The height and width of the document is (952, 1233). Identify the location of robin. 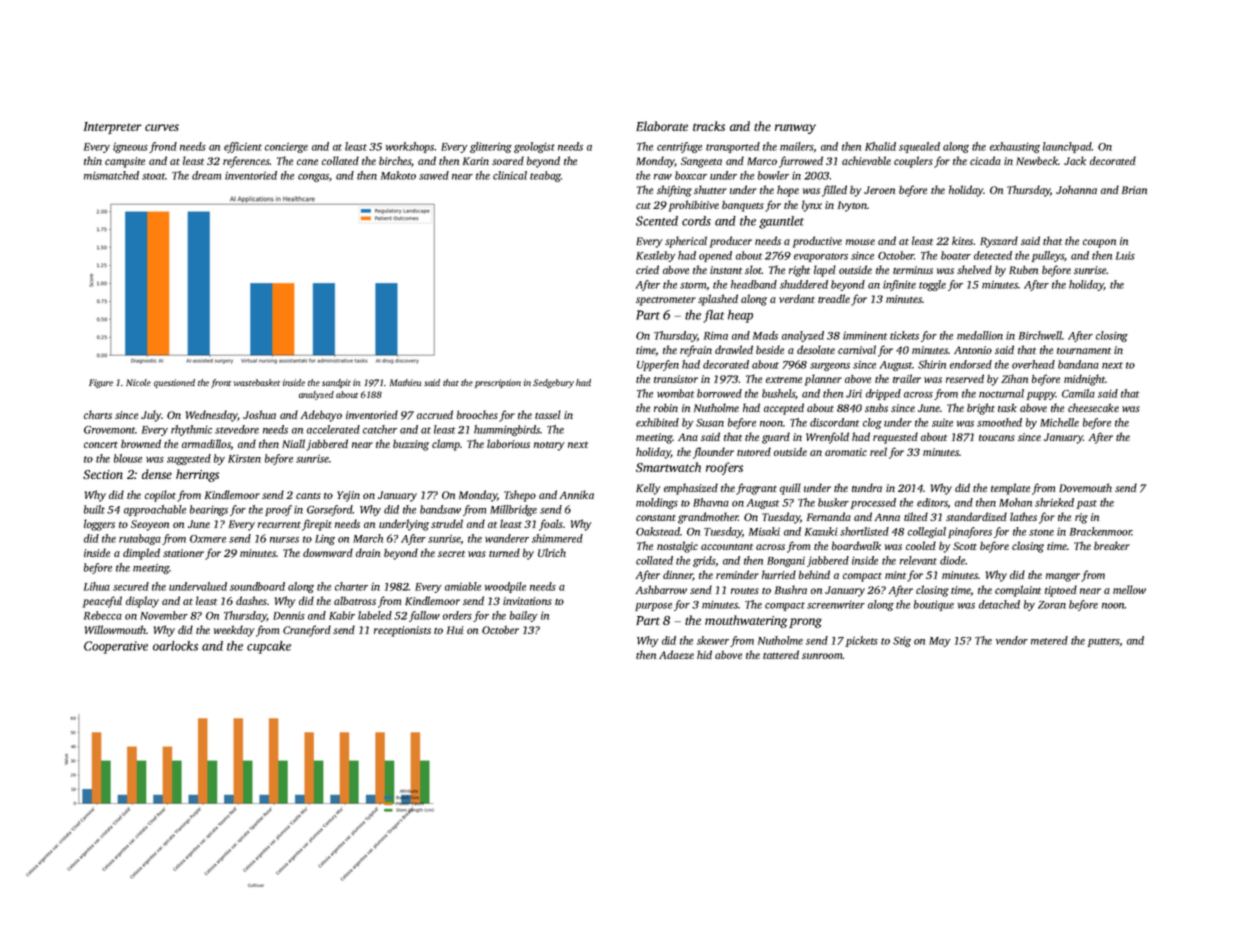
(666, 407).
